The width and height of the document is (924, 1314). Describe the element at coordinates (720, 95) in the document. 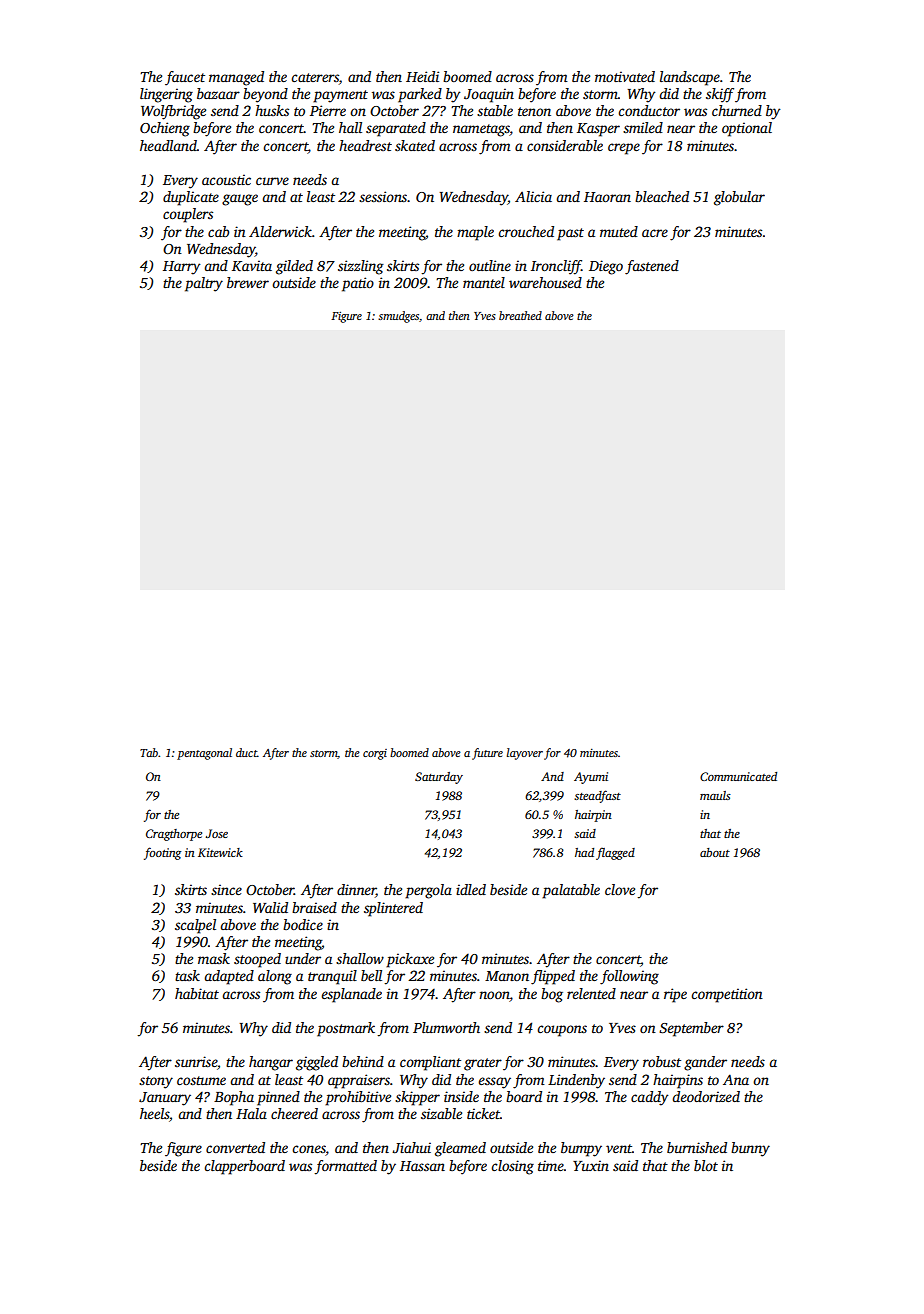

I see `skiff` at that location.
